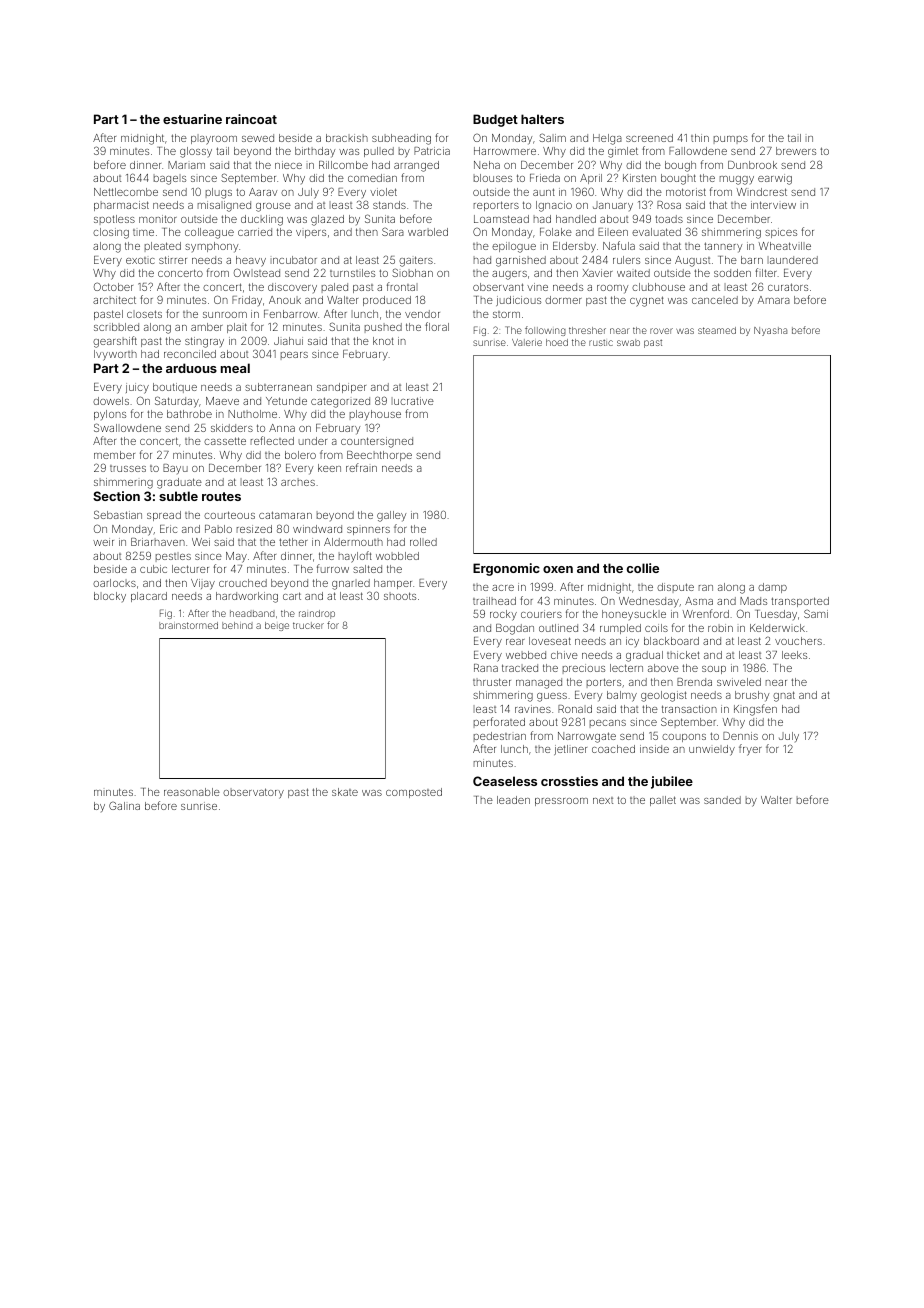 The height and width of the page is (1308, 924). I want to click on vouchers, so click(798, 641).
